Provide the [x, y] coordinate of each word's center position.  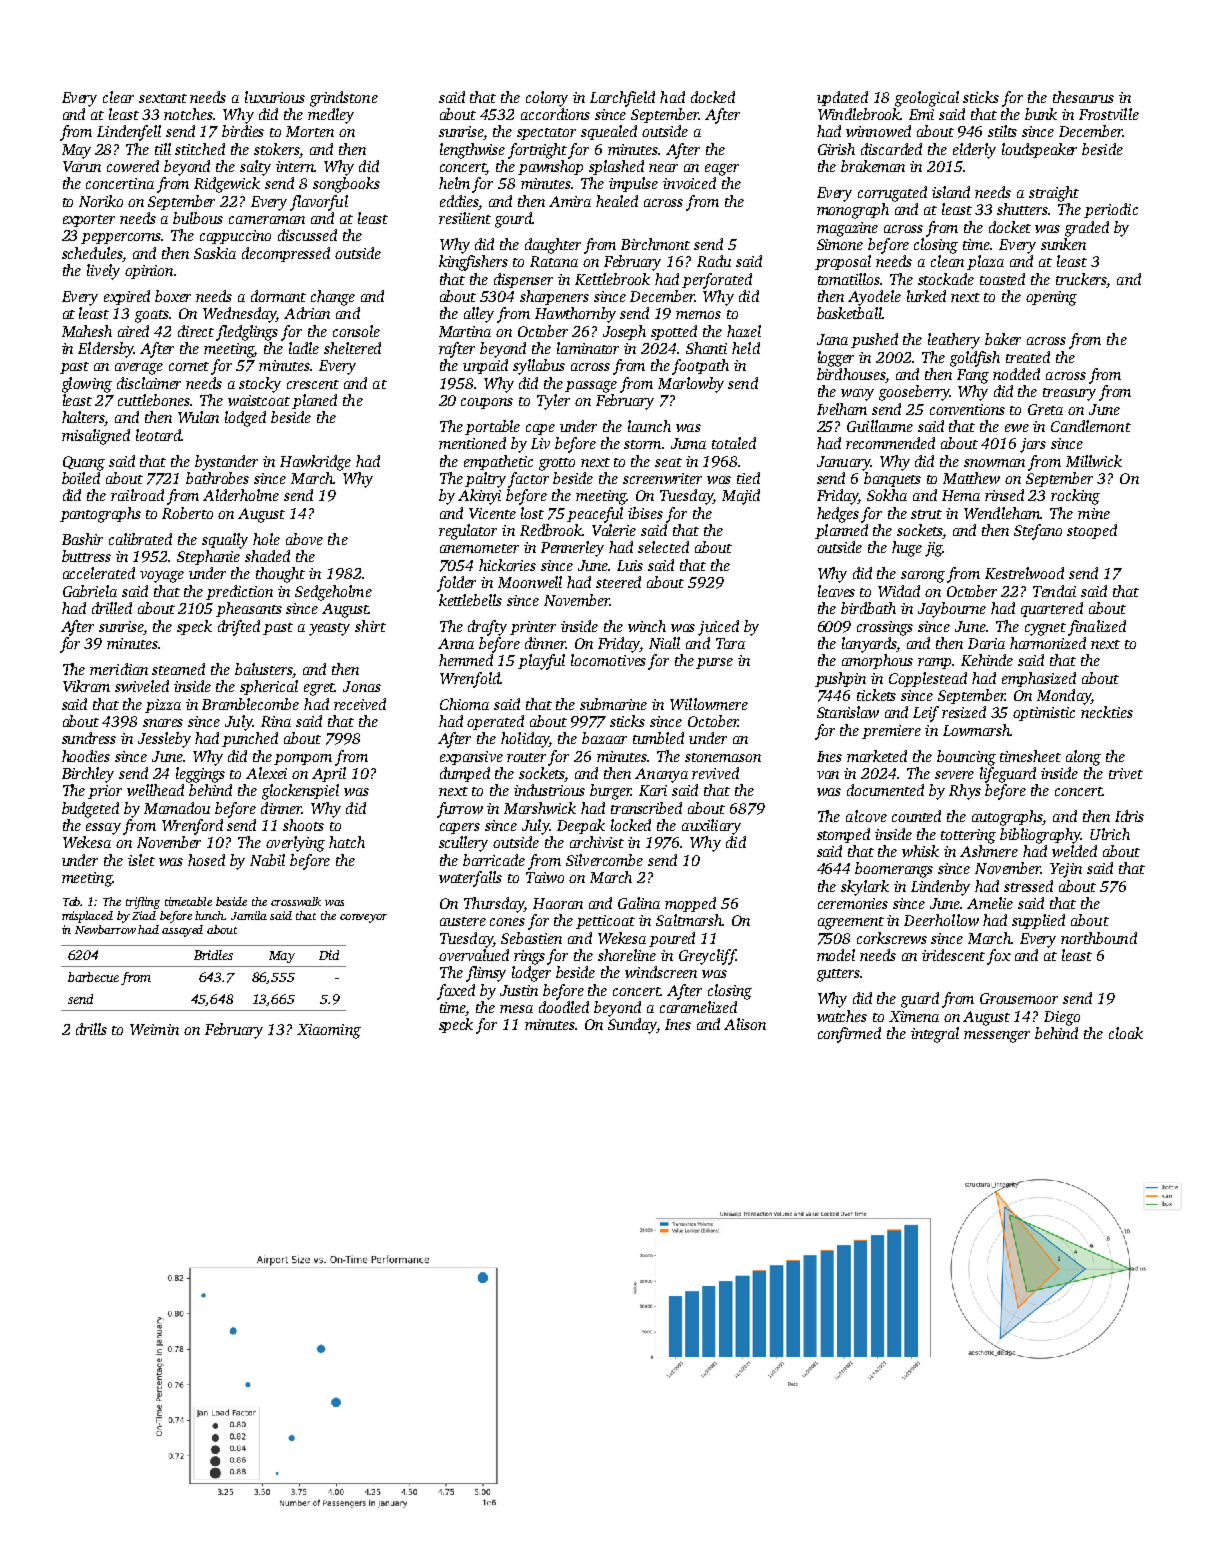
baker [1003, 339]
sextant [163, 98]
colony [547, 99]
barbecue [93, 977]
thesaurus [1083, 97]
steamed [178, 669]
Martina [465, 331]
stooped [1092, 531]
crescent [313, 384]
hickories [507, 565]
